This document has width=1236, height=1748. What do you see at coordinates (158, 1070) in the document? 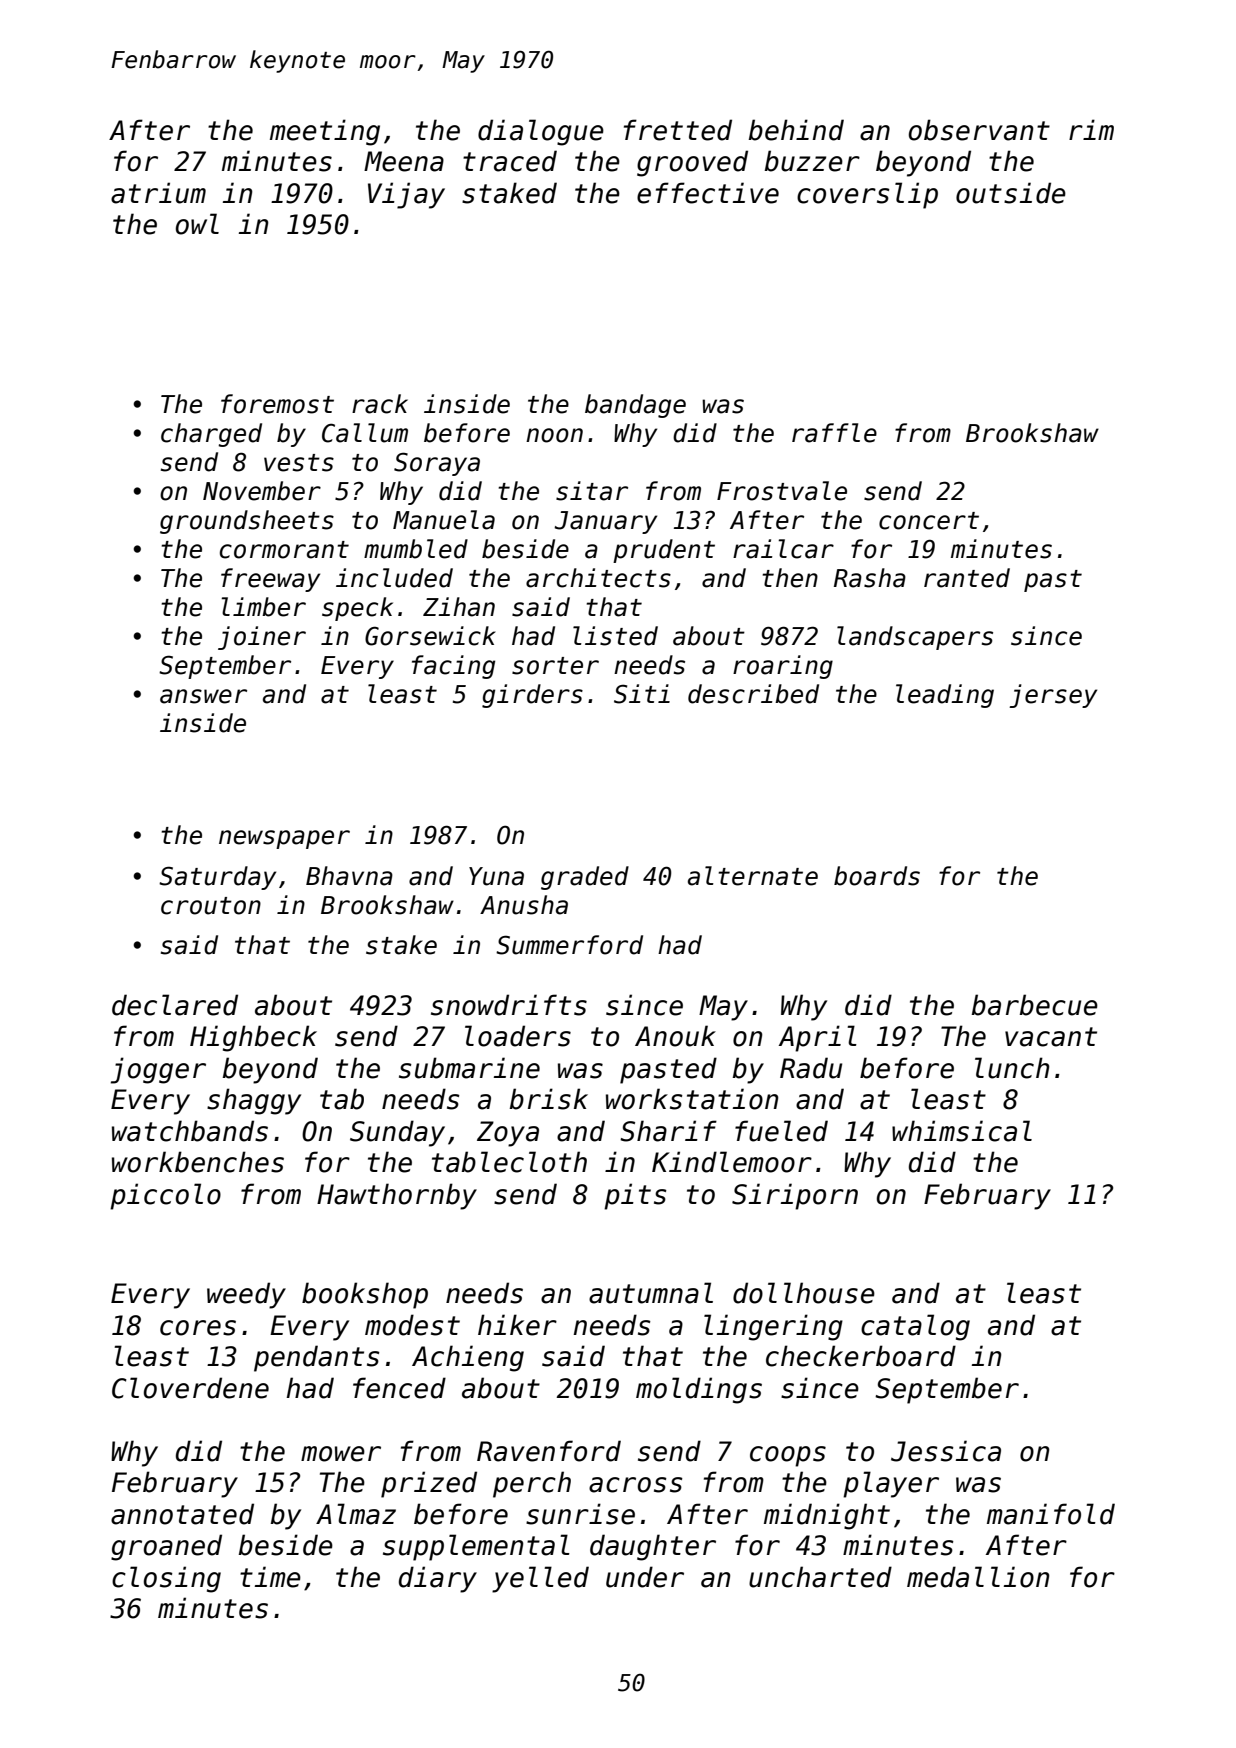
I see `jogger` at bounding box center [158, 1070].
